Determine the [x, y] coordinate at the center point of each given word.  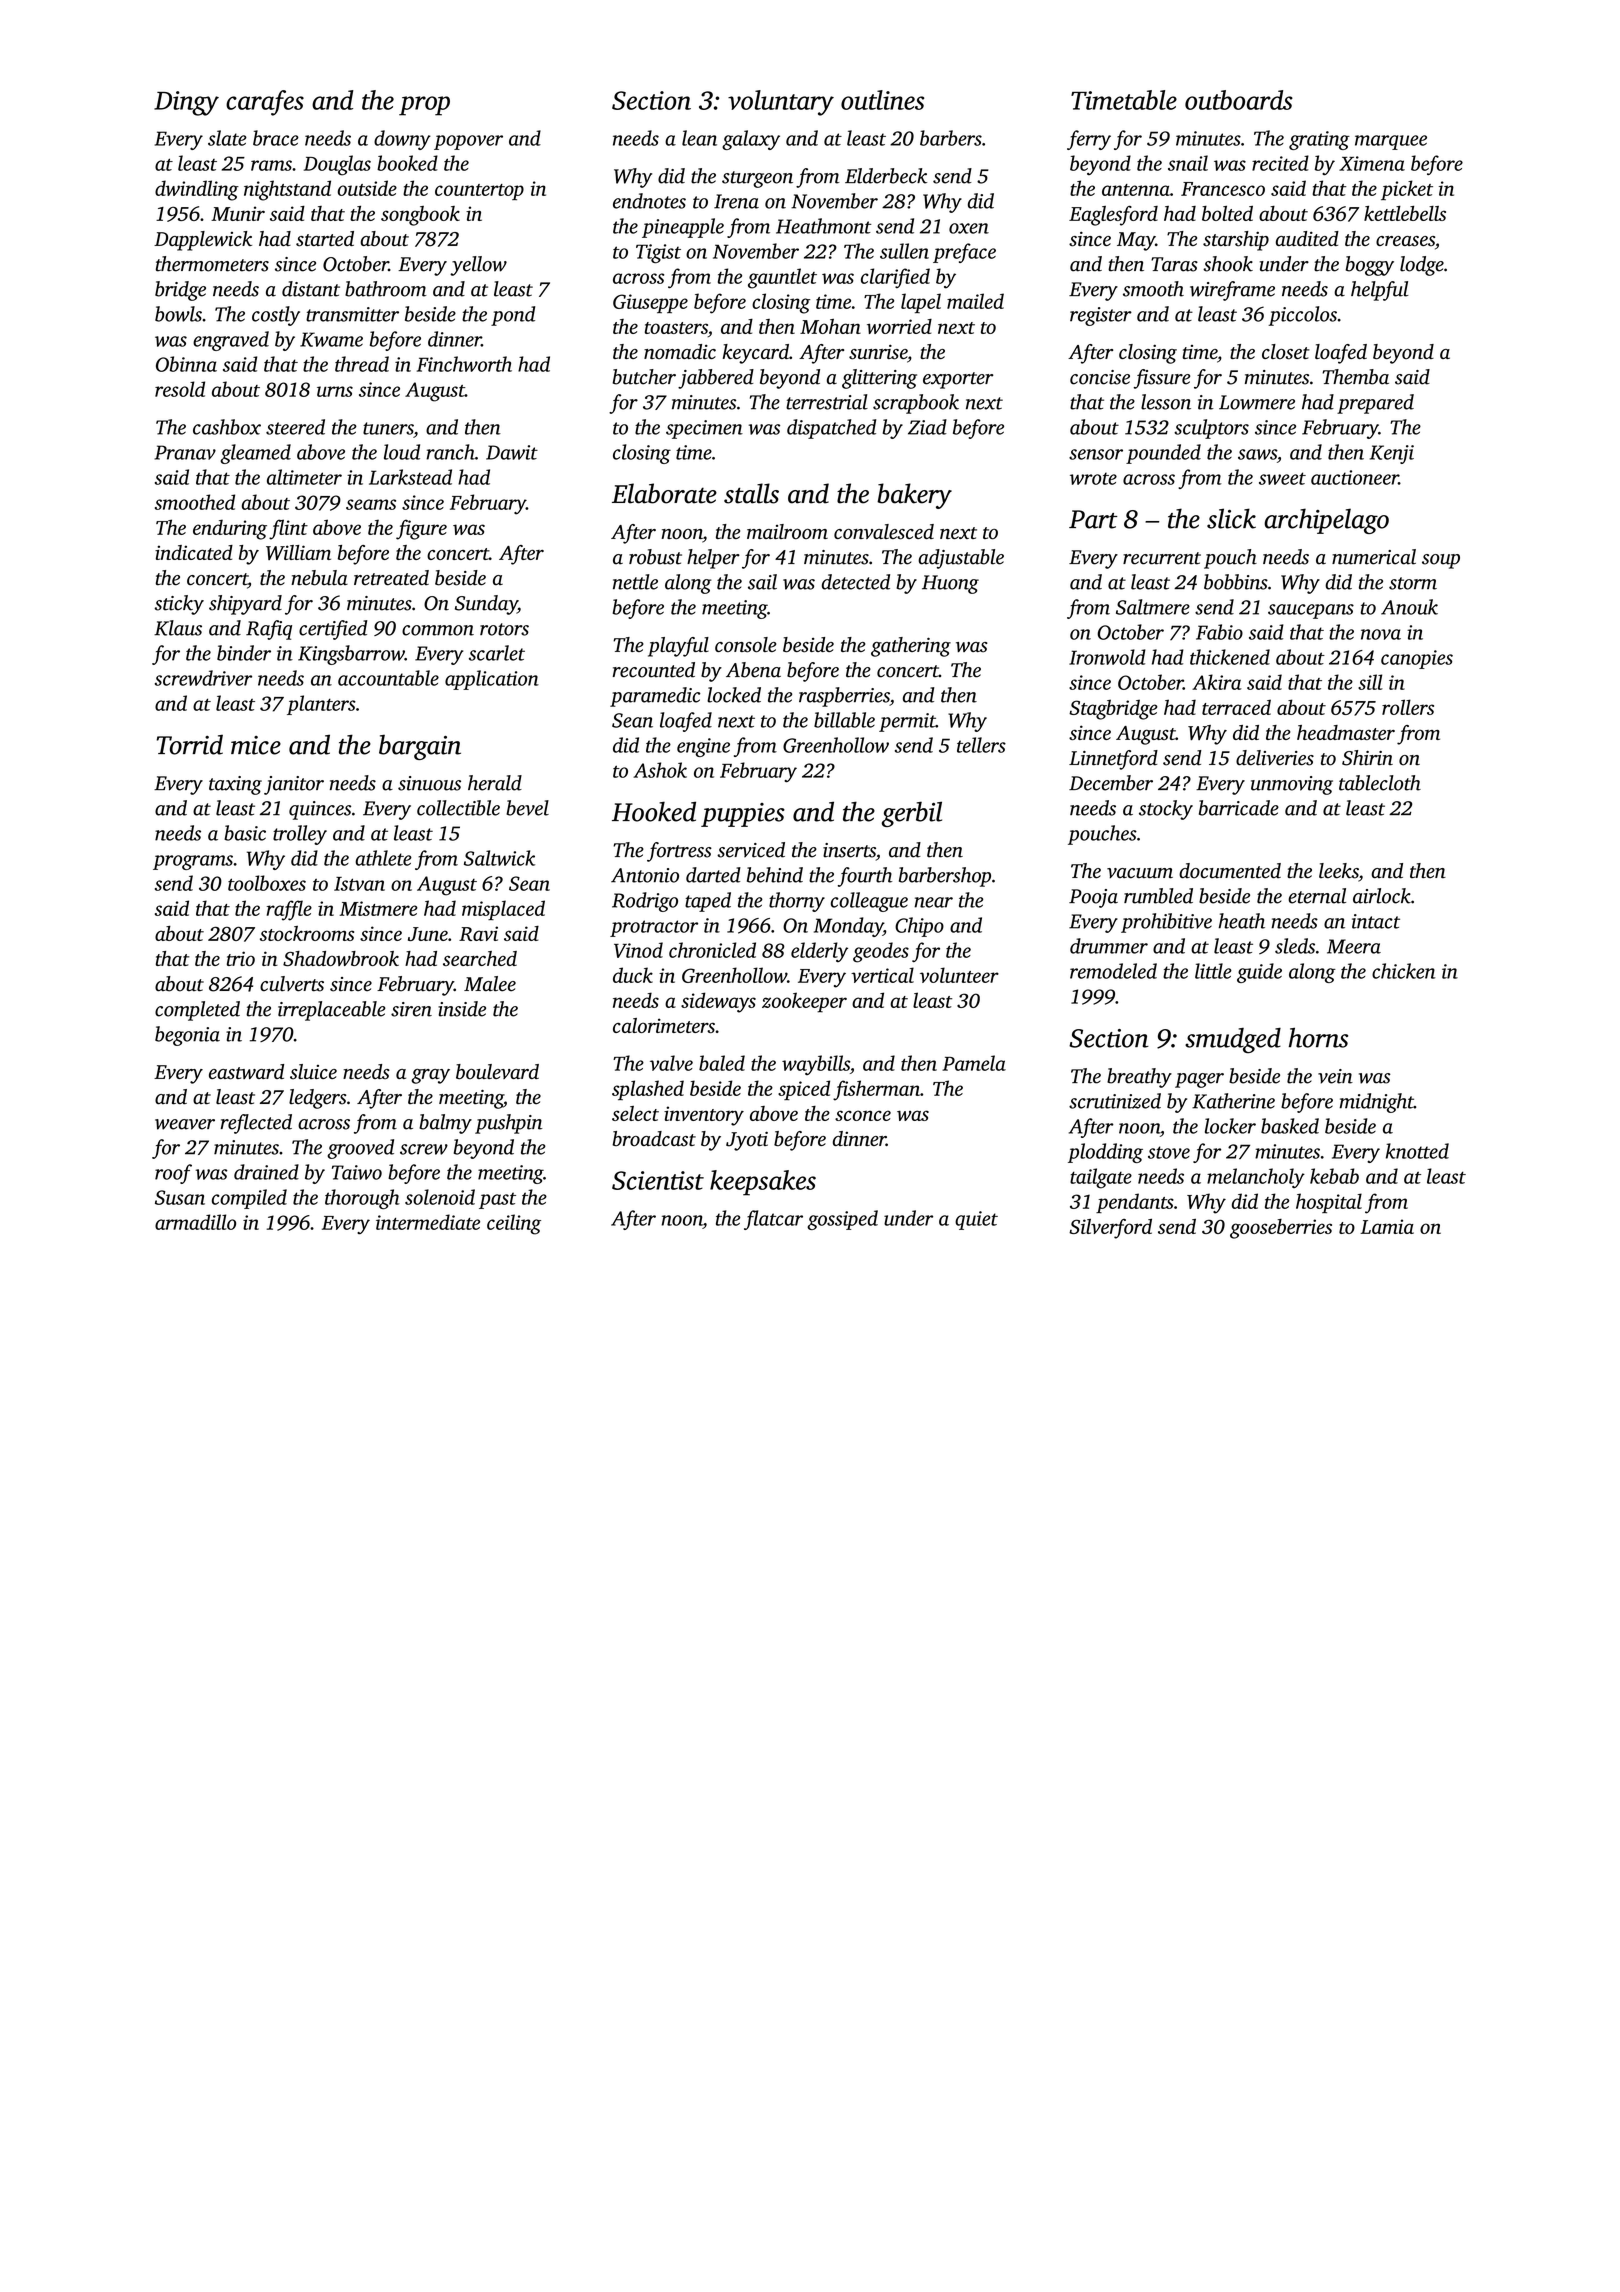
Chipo [919, 927]
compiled [249, 1199]
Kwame [331, 339]
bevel [527, 808]
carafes [265, 103]
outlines [882, 100]
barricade [1239, 808]
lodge [1422, 266]
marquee [1391, 142]
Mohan [830, 326]
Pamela [974, 1063]
